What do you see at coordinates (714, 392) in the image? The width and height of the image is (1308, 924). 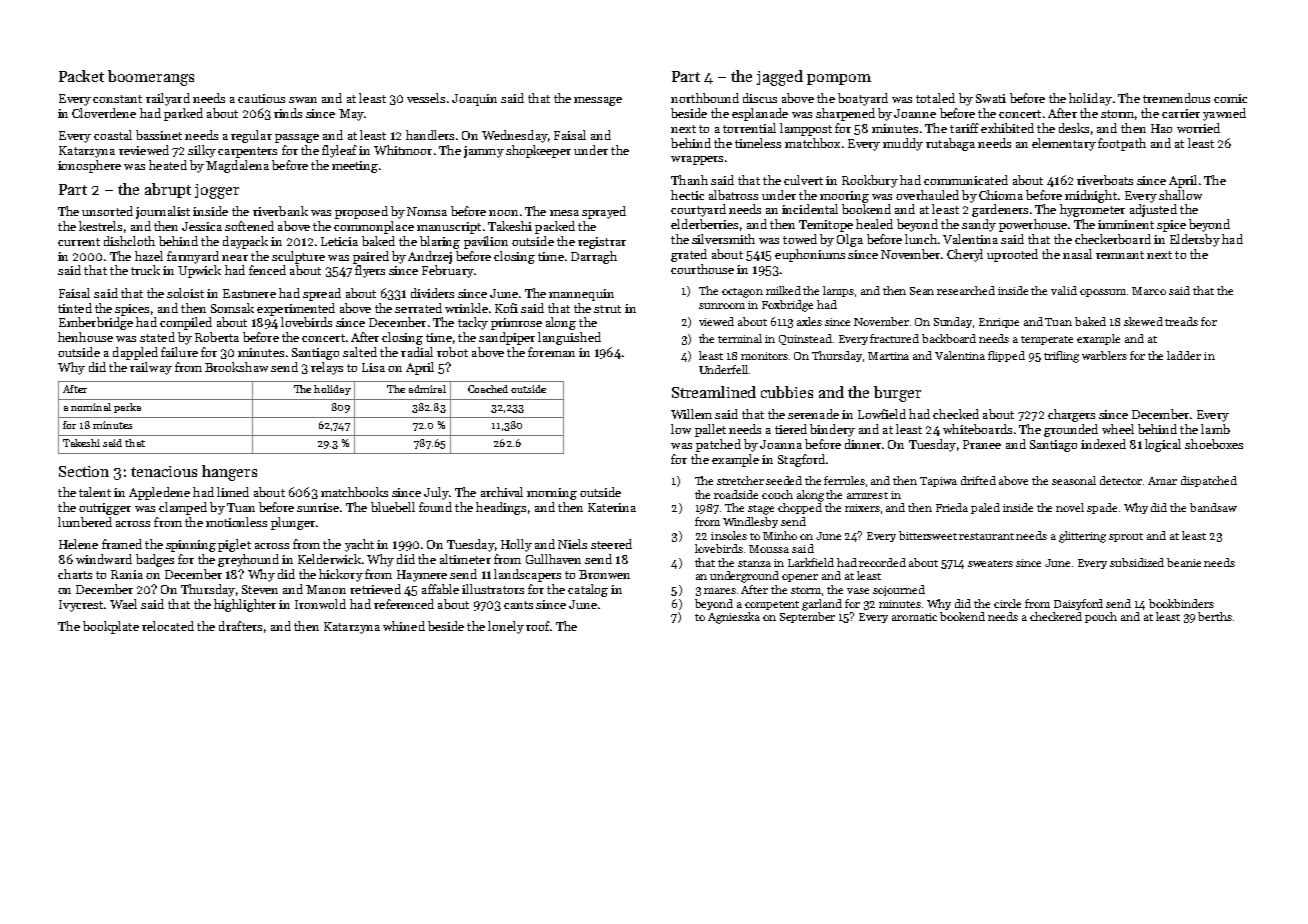 I see `Streamlined` at bounding box center [714, 392].
